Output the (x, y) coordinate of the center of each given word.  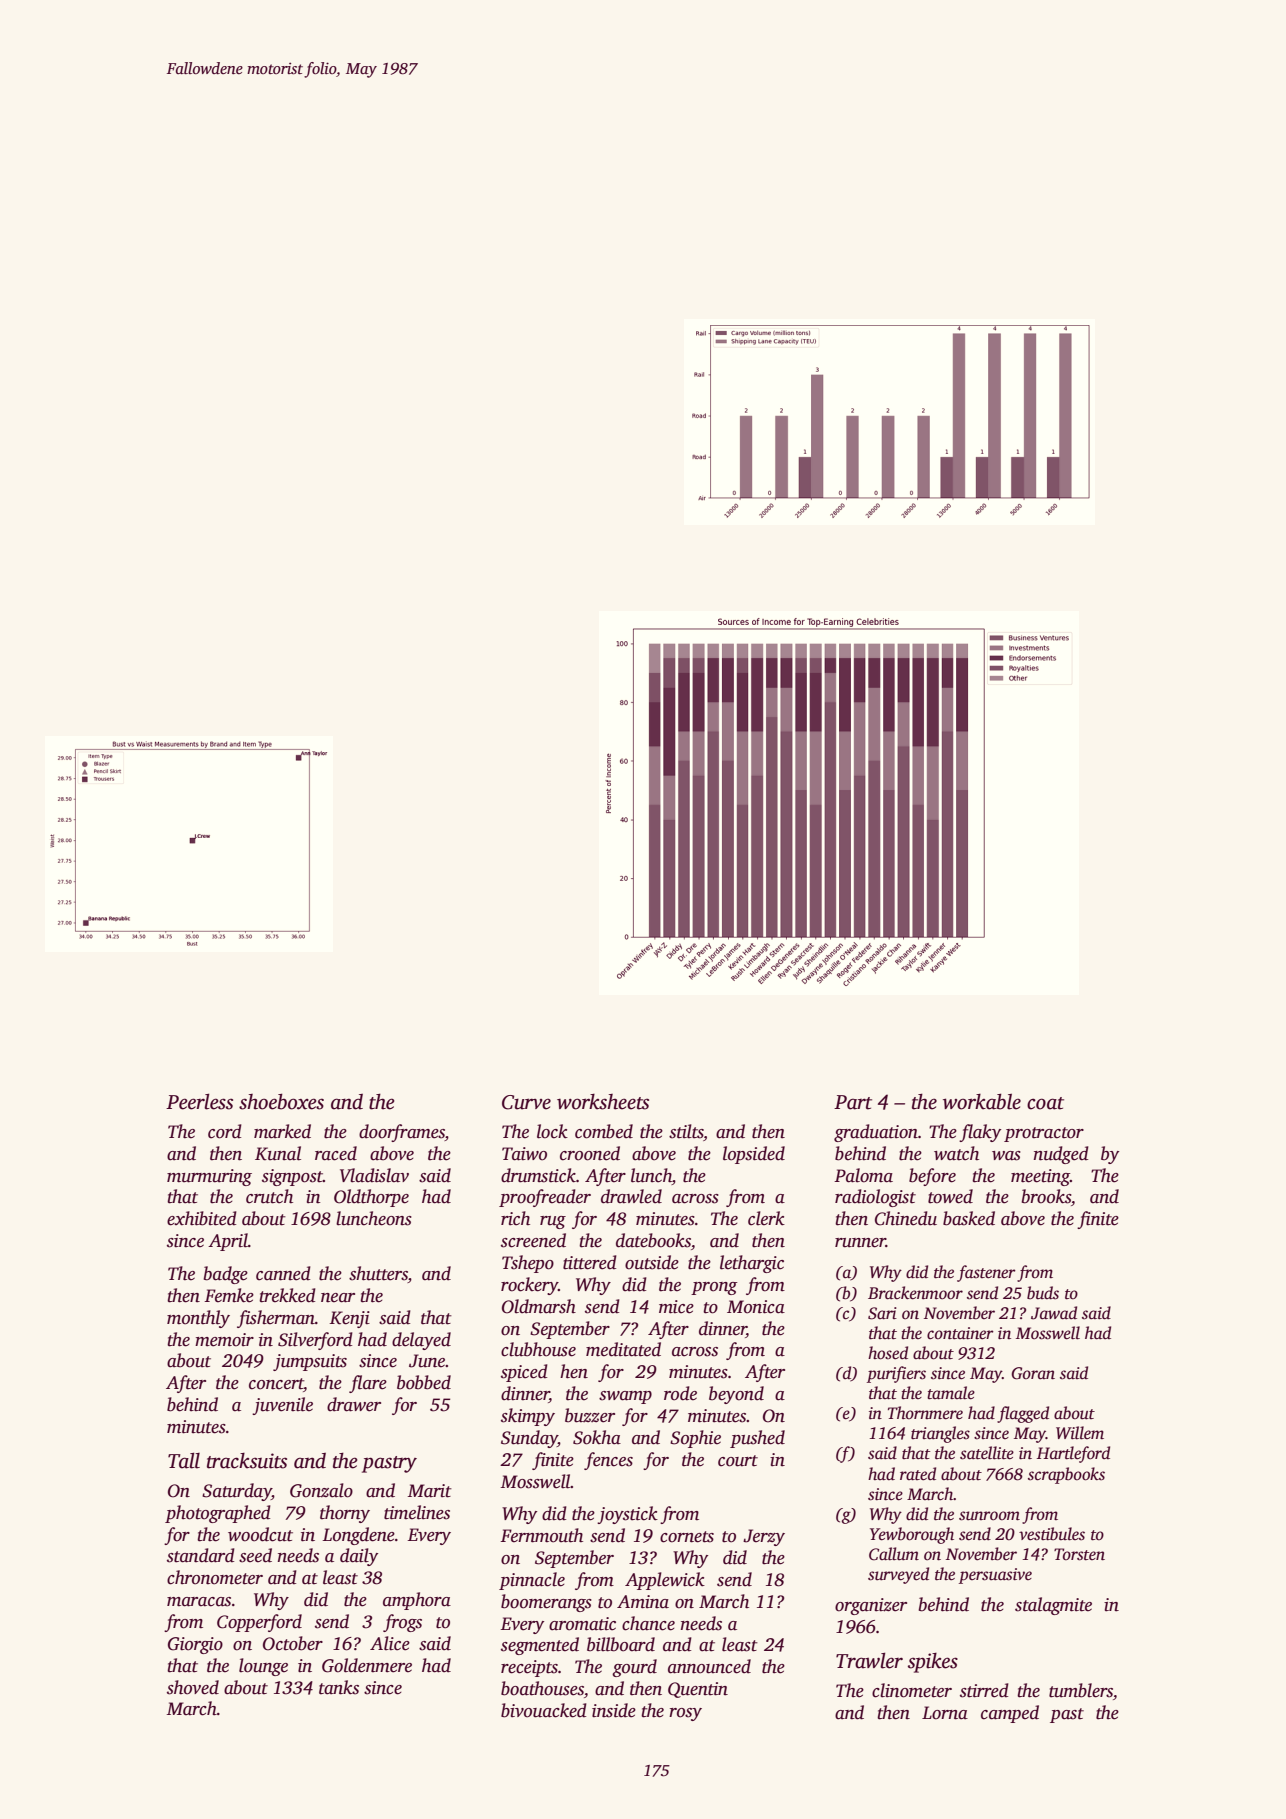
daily (359, 1557)
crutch (269, 1196)
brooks (1046, 1196)
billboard (621, 1644)
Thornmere (925, 1413)
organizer (871, 1606)
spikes (933, 1663)
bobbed (424, 1382)
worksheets (603, 1102)
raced (336, 1153)
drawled (631, 1196)
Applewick (665, 1581)
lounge (263, 1667)
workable (982, 1101)
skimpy (528, 1417)
